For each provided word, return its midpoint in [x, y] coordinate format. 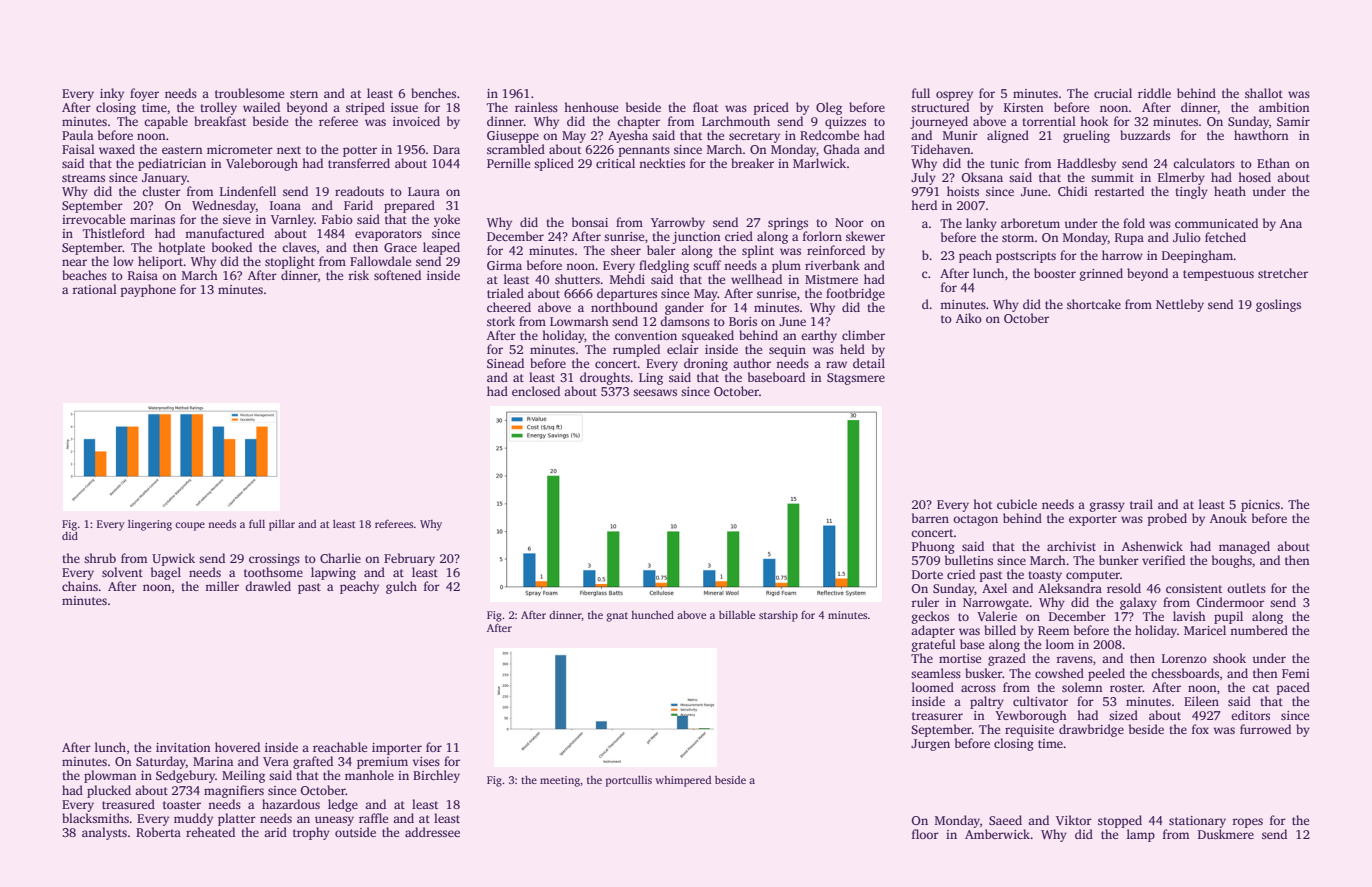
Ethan [1273, 163]
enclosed [536, 391]
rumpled [636, 350]
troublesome [249, 93]
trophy [311, 833]
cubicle [1017, 504]
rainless [536, 107]
